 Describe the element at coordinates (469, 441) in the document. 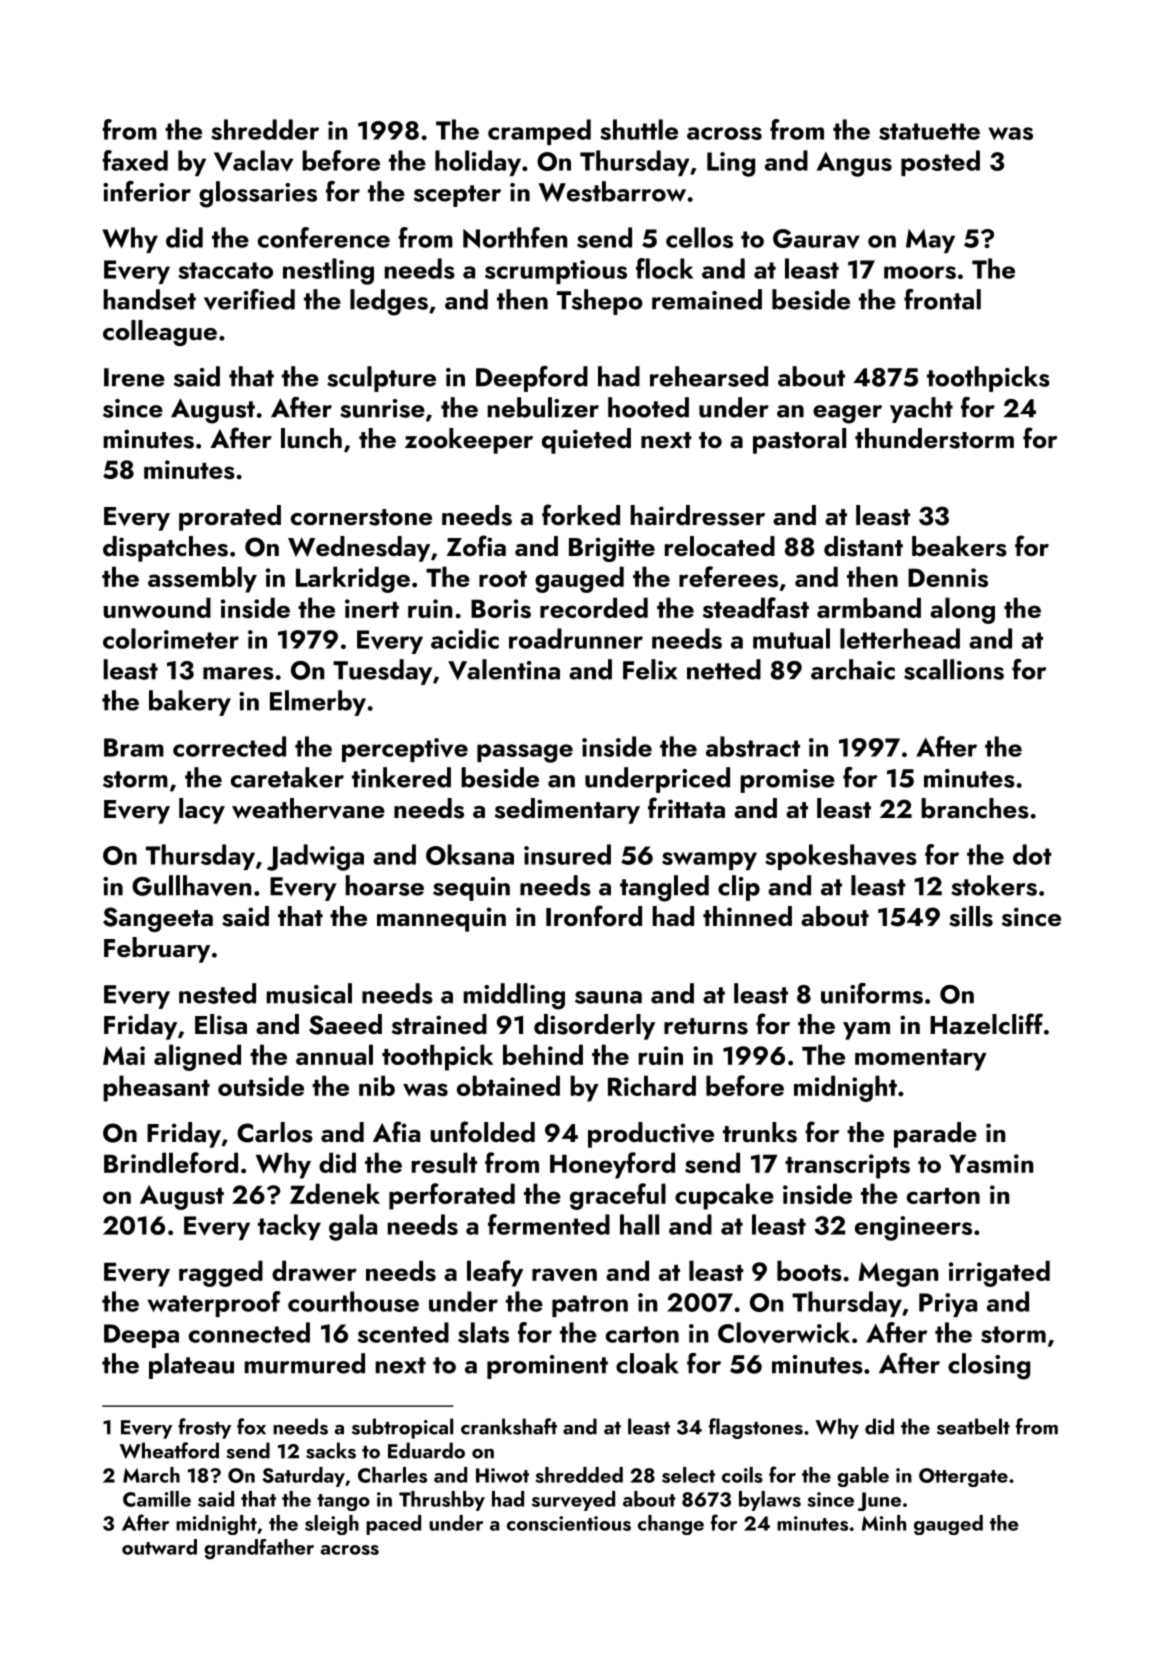

I see `zookeeper` at that location.
